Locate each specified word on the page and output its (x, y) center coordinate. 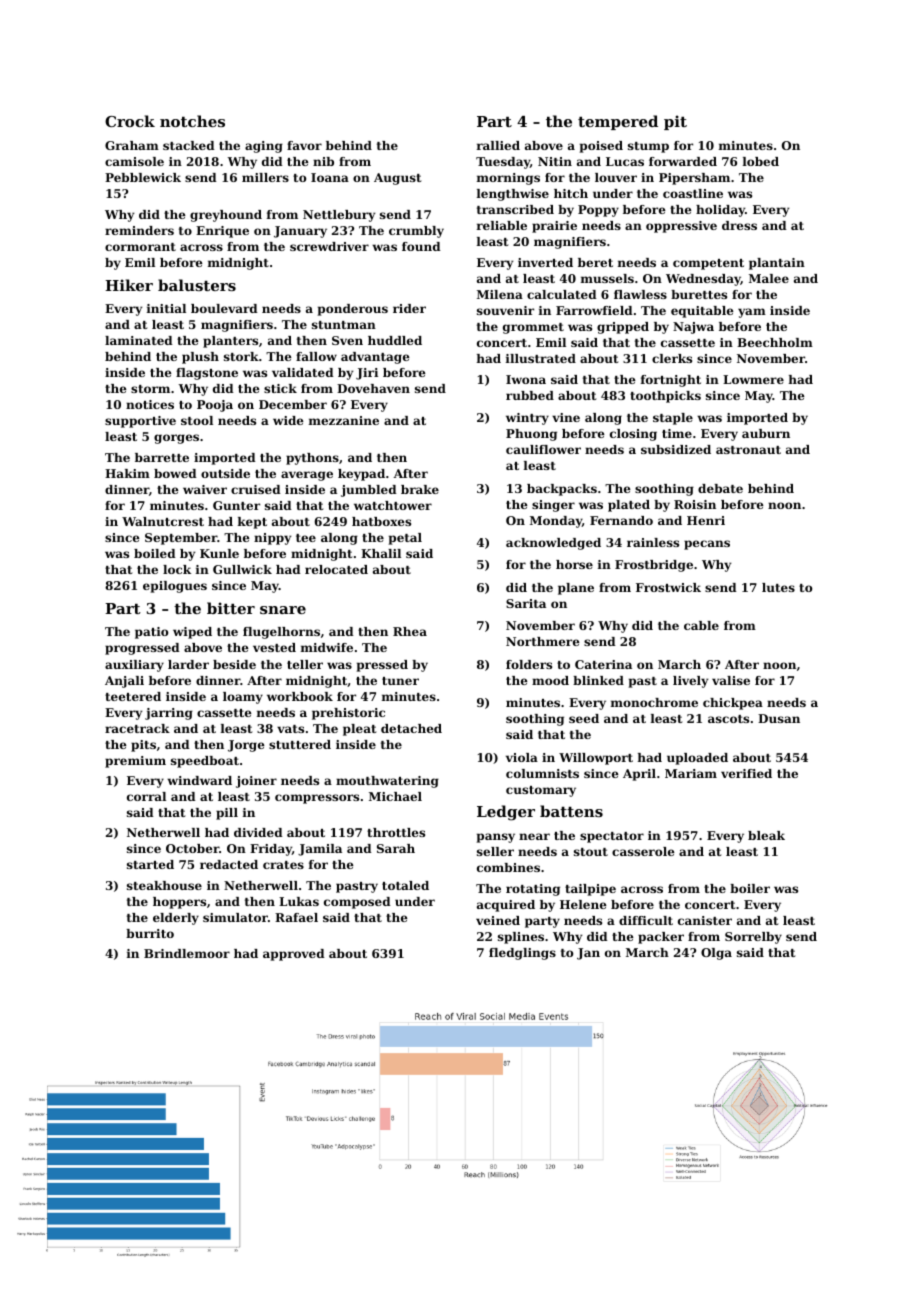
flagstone (207, 374)
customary (541, 791)
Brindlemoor (187, 953)
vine (566, 417)
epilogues (175, 587)
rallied (498, 145)
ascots (728, 719)
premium (135, 762)
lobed (761, 161)
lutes (778, 587)
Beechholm (775, 342)
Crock (130, 121)
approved (294, 955)
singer (553, 506)
